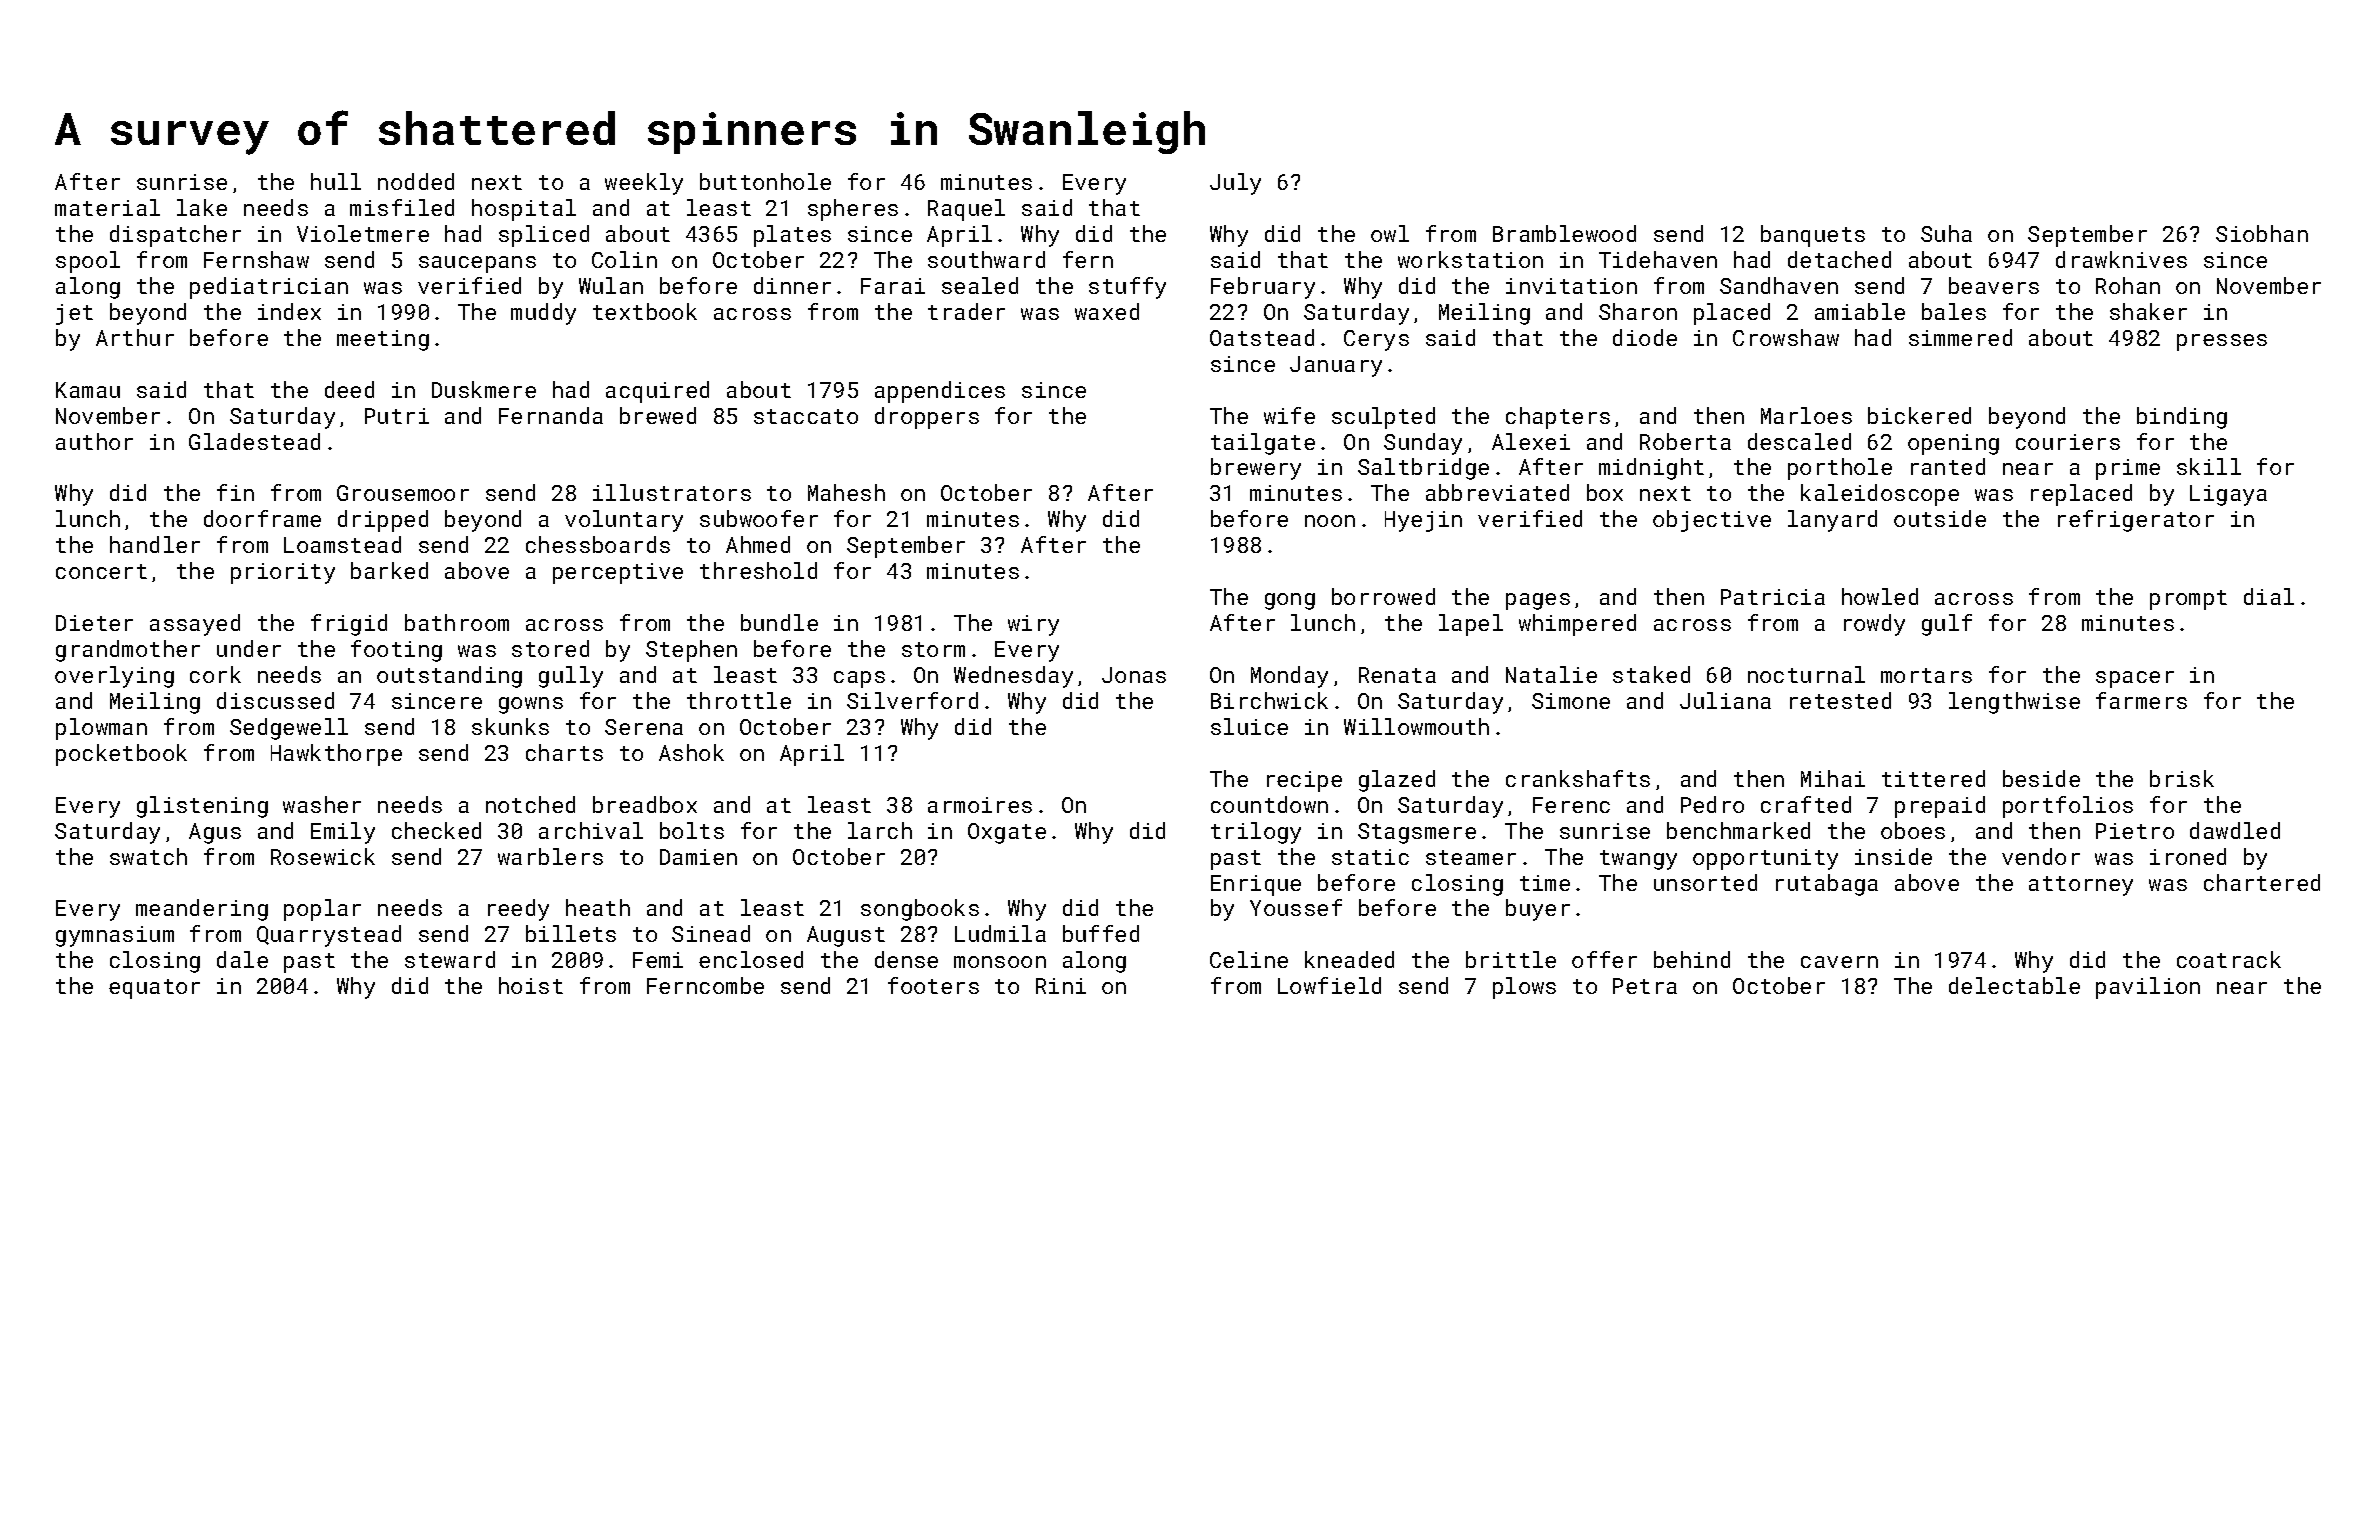 This document has height=1540, width=2380. What do you see at coordinates (1577, 625) in the document?
I see `whimpered` at bounding box center [1577, 625].
